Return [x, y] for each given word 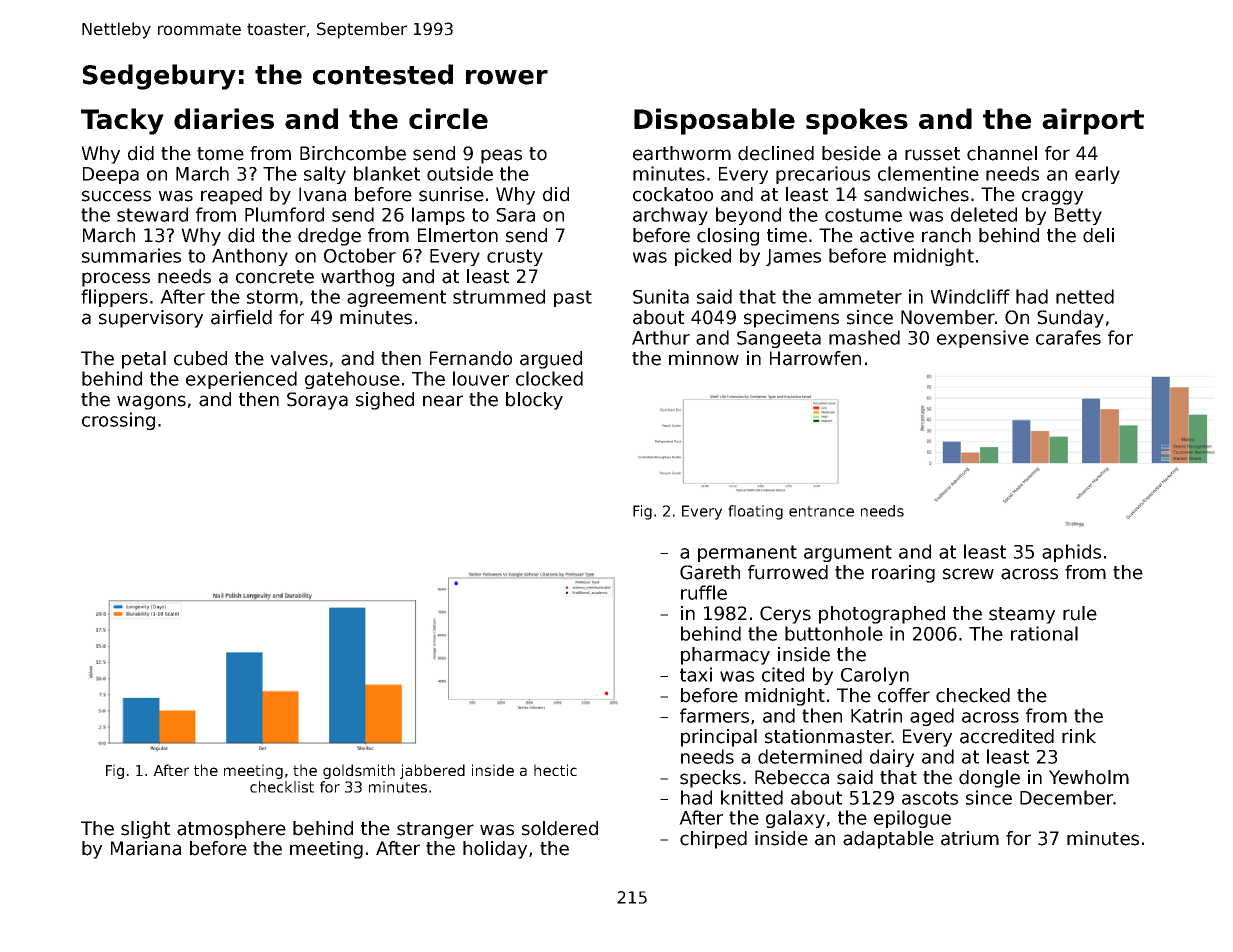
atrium [970, 838]
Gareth [710, 572]
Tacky [122, 121]
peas [501, 156]
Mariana [146, 848]
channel [1002, 153]
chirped [713, 840]
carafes [1068, 337]
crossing [118, 421]
